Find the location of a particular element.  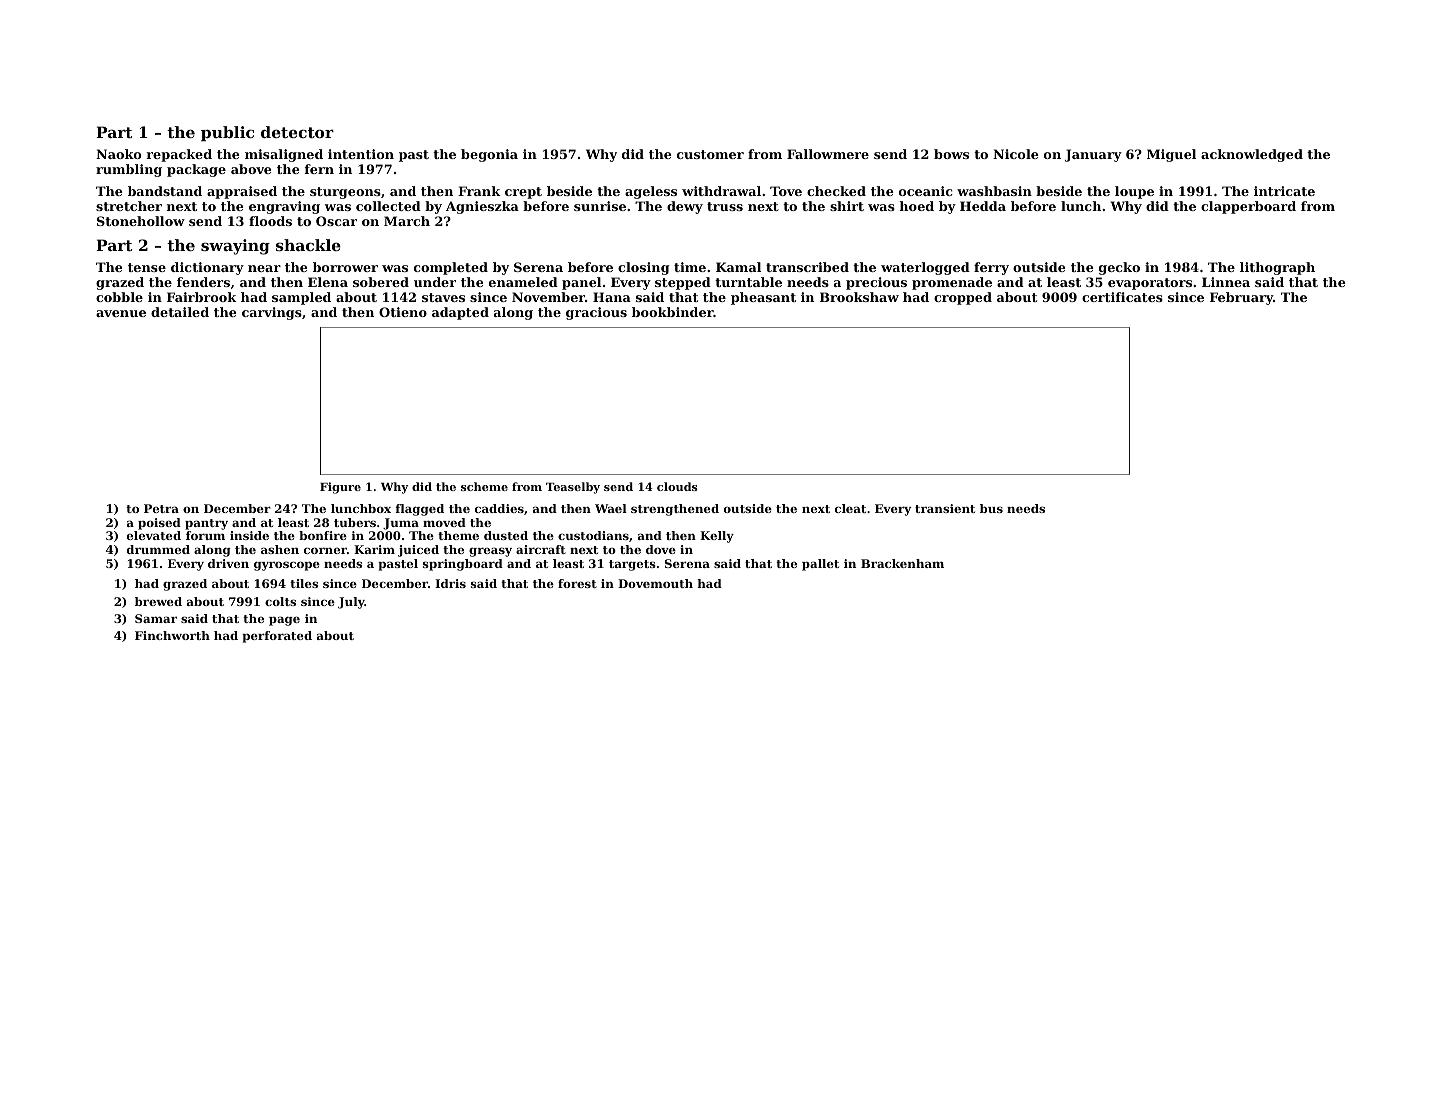

cropped is located at coordinates (963, 298).
